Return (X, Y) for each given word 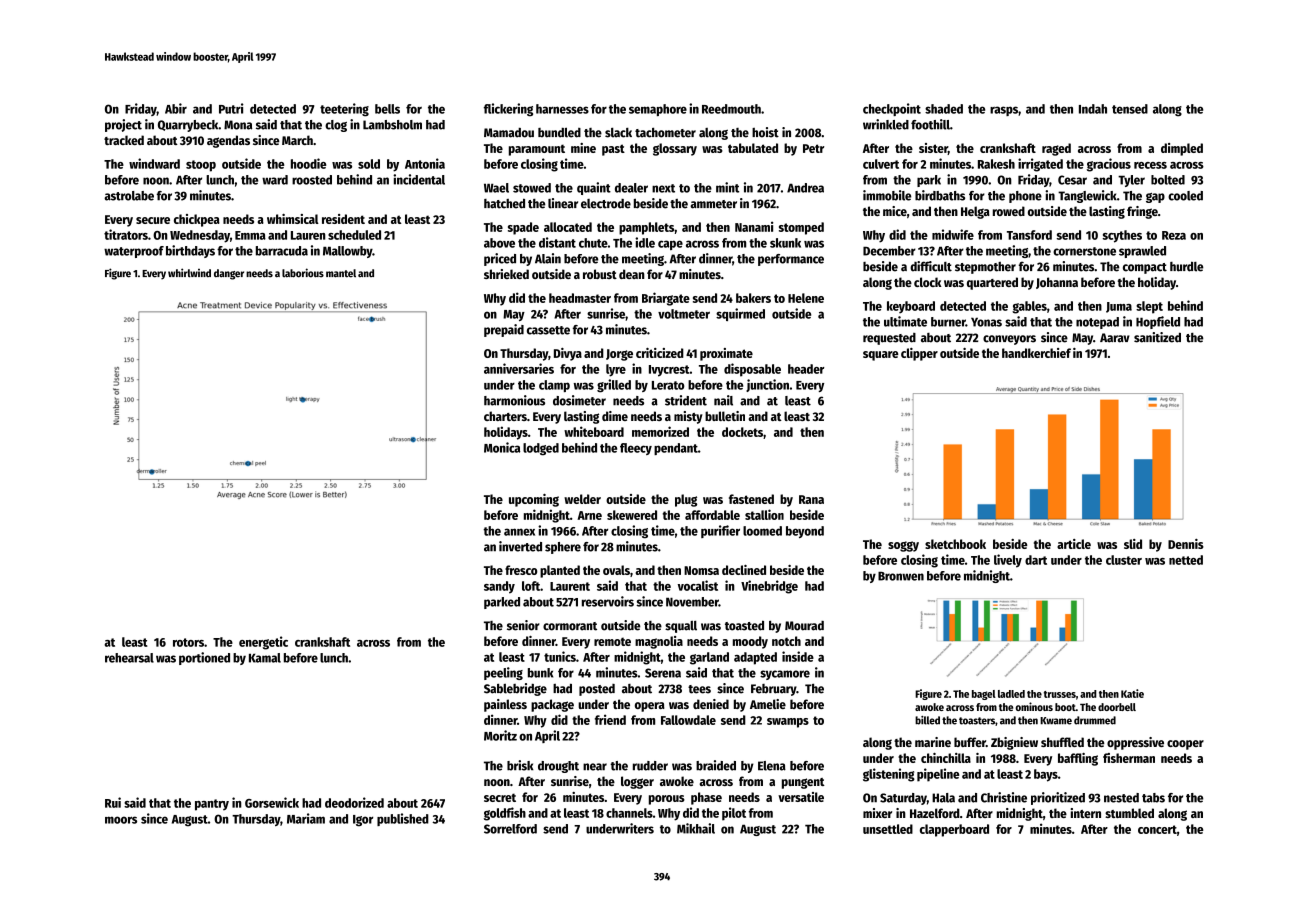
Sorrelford (510, 829)
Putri (231, 108)
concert (1157, 829)
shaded (944, 109)
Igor (363, 821)
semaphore (658, 110)
